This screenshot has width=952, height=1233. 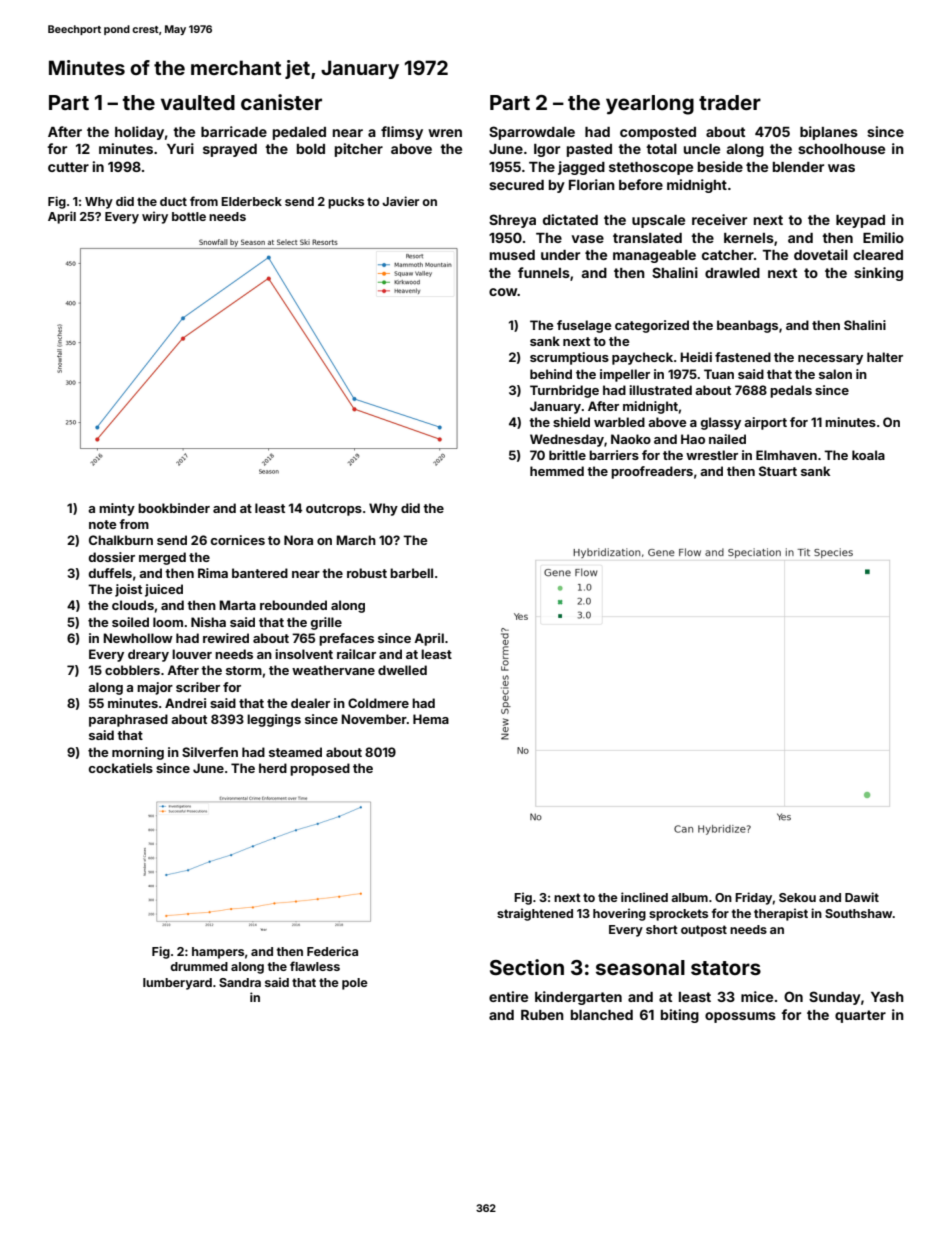 What do you see at coordinates (402, 670) in the screenshot?
I see `dwelled` at bounding box center [402, 670].
